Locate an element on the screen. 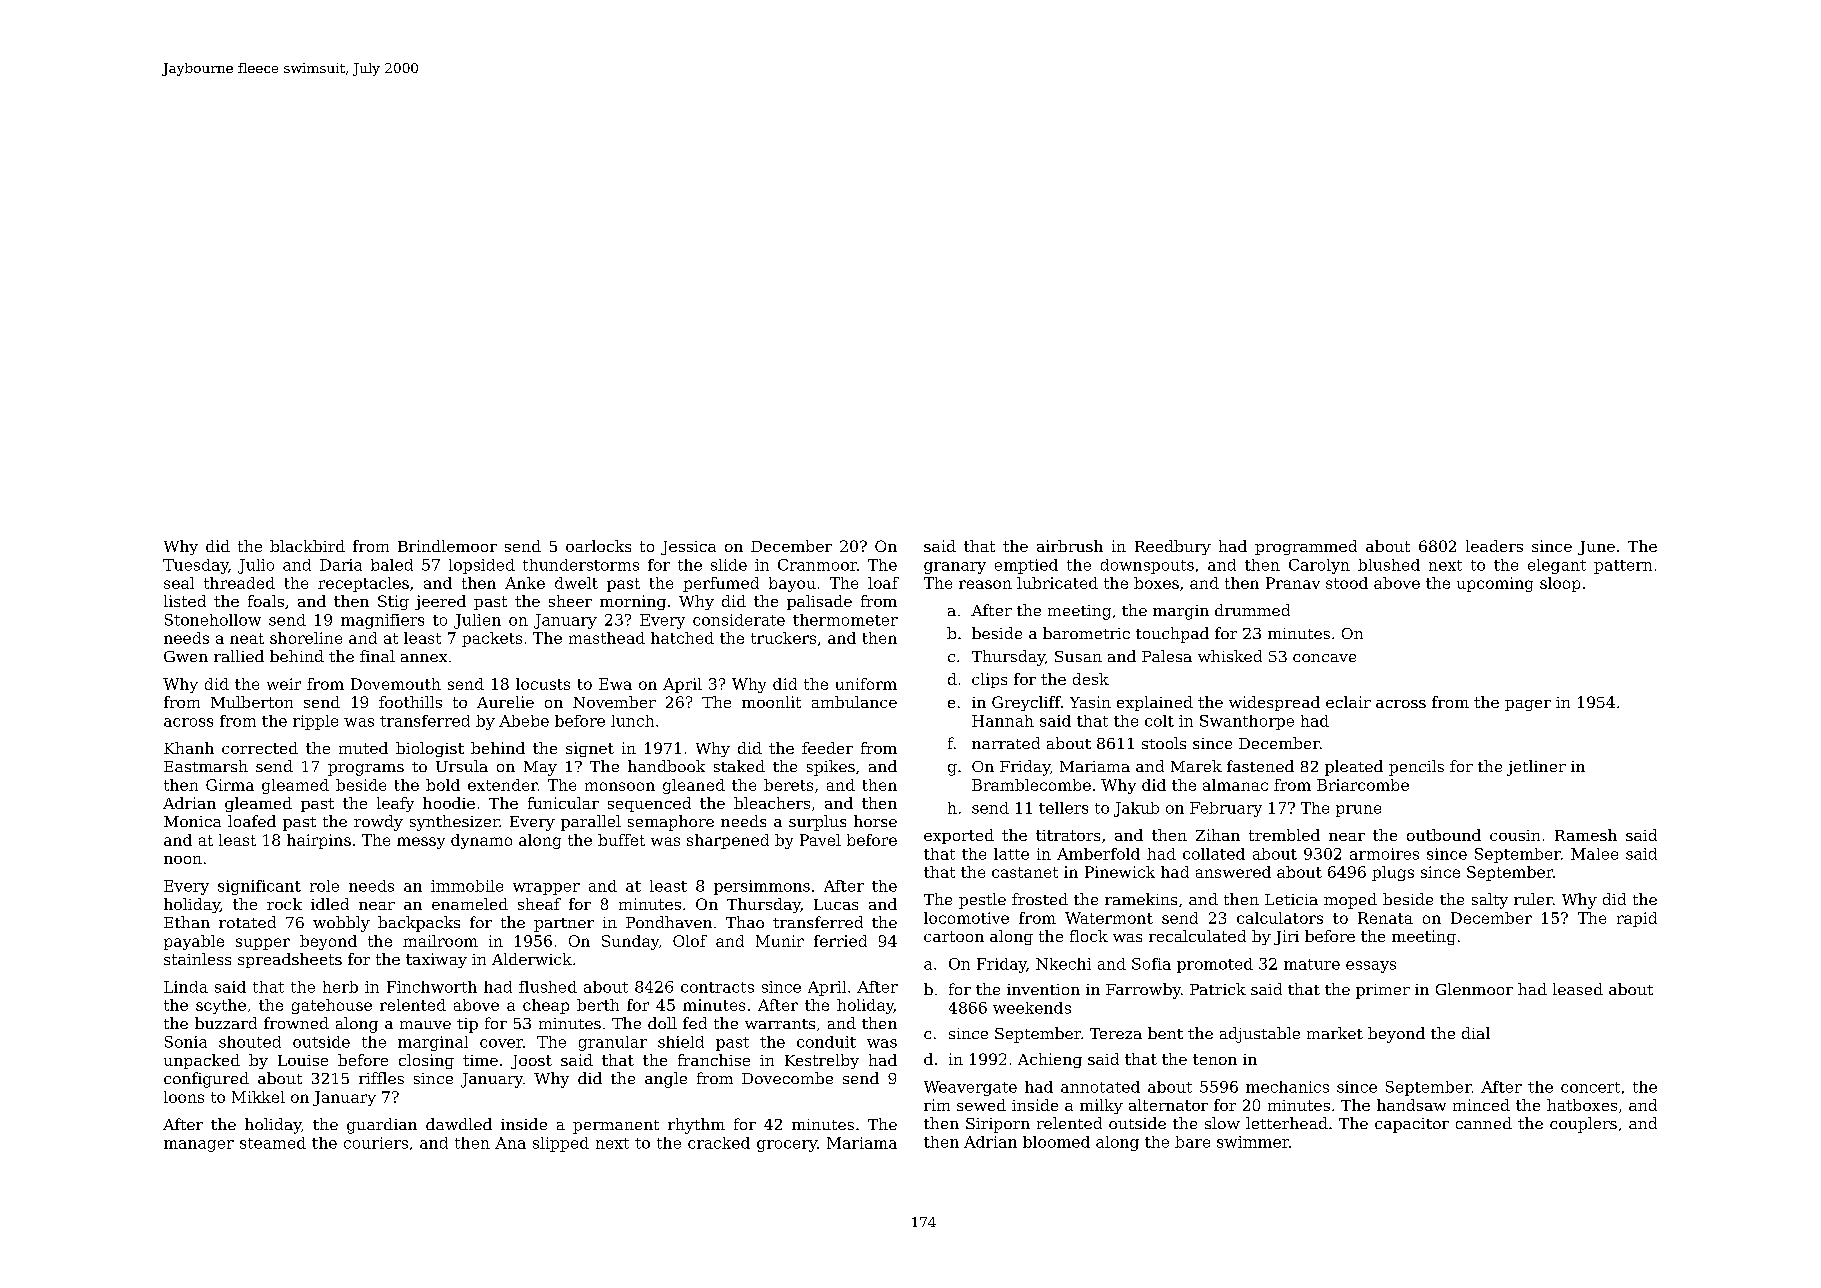 The width and height of the screenshot is (1821, 1288). berets is located at coordinates (788, 785).
